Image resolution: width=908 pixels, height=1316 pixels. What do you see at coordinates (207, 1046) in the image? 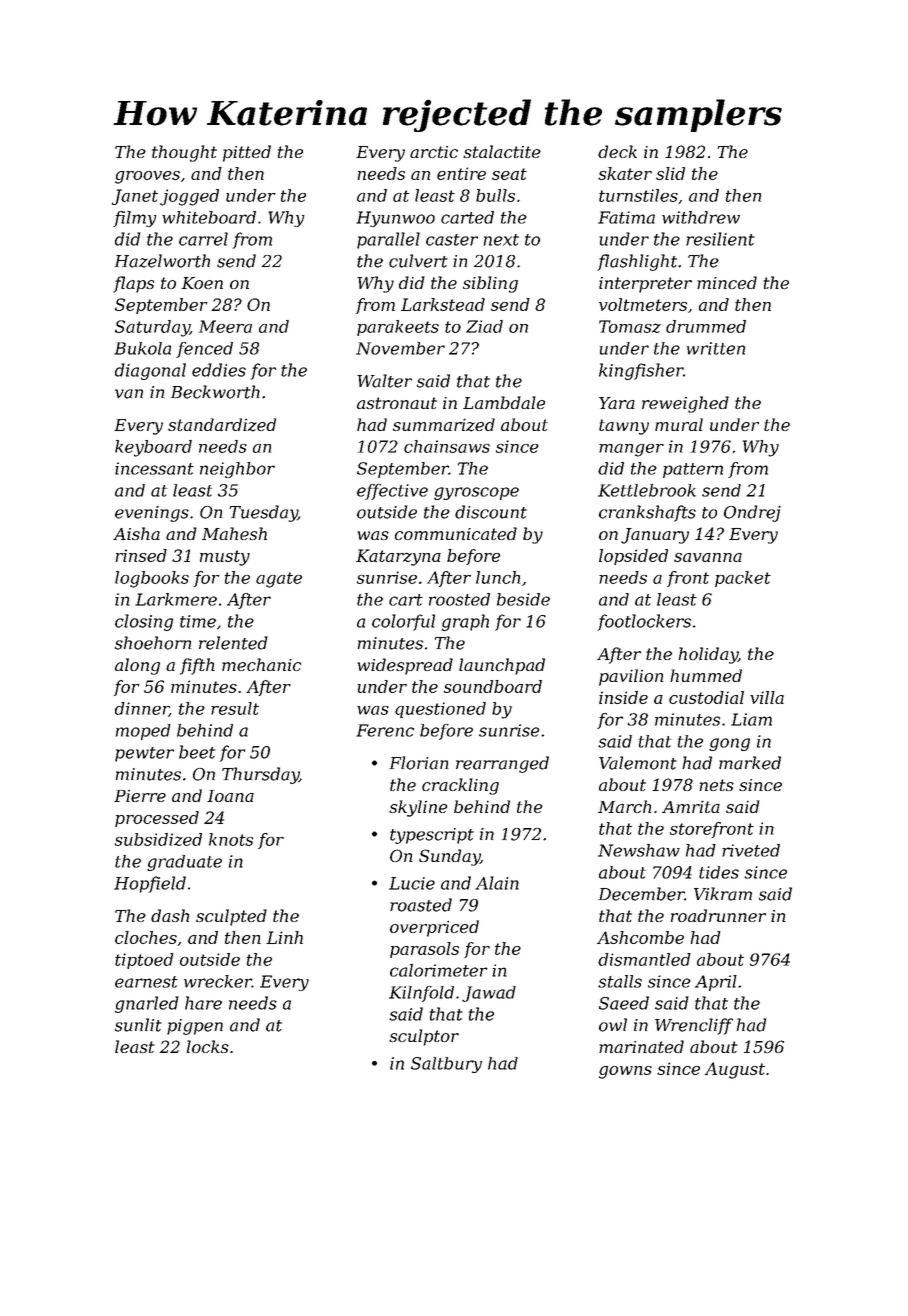
I see `locks` at bounding box center [207, 1046].
